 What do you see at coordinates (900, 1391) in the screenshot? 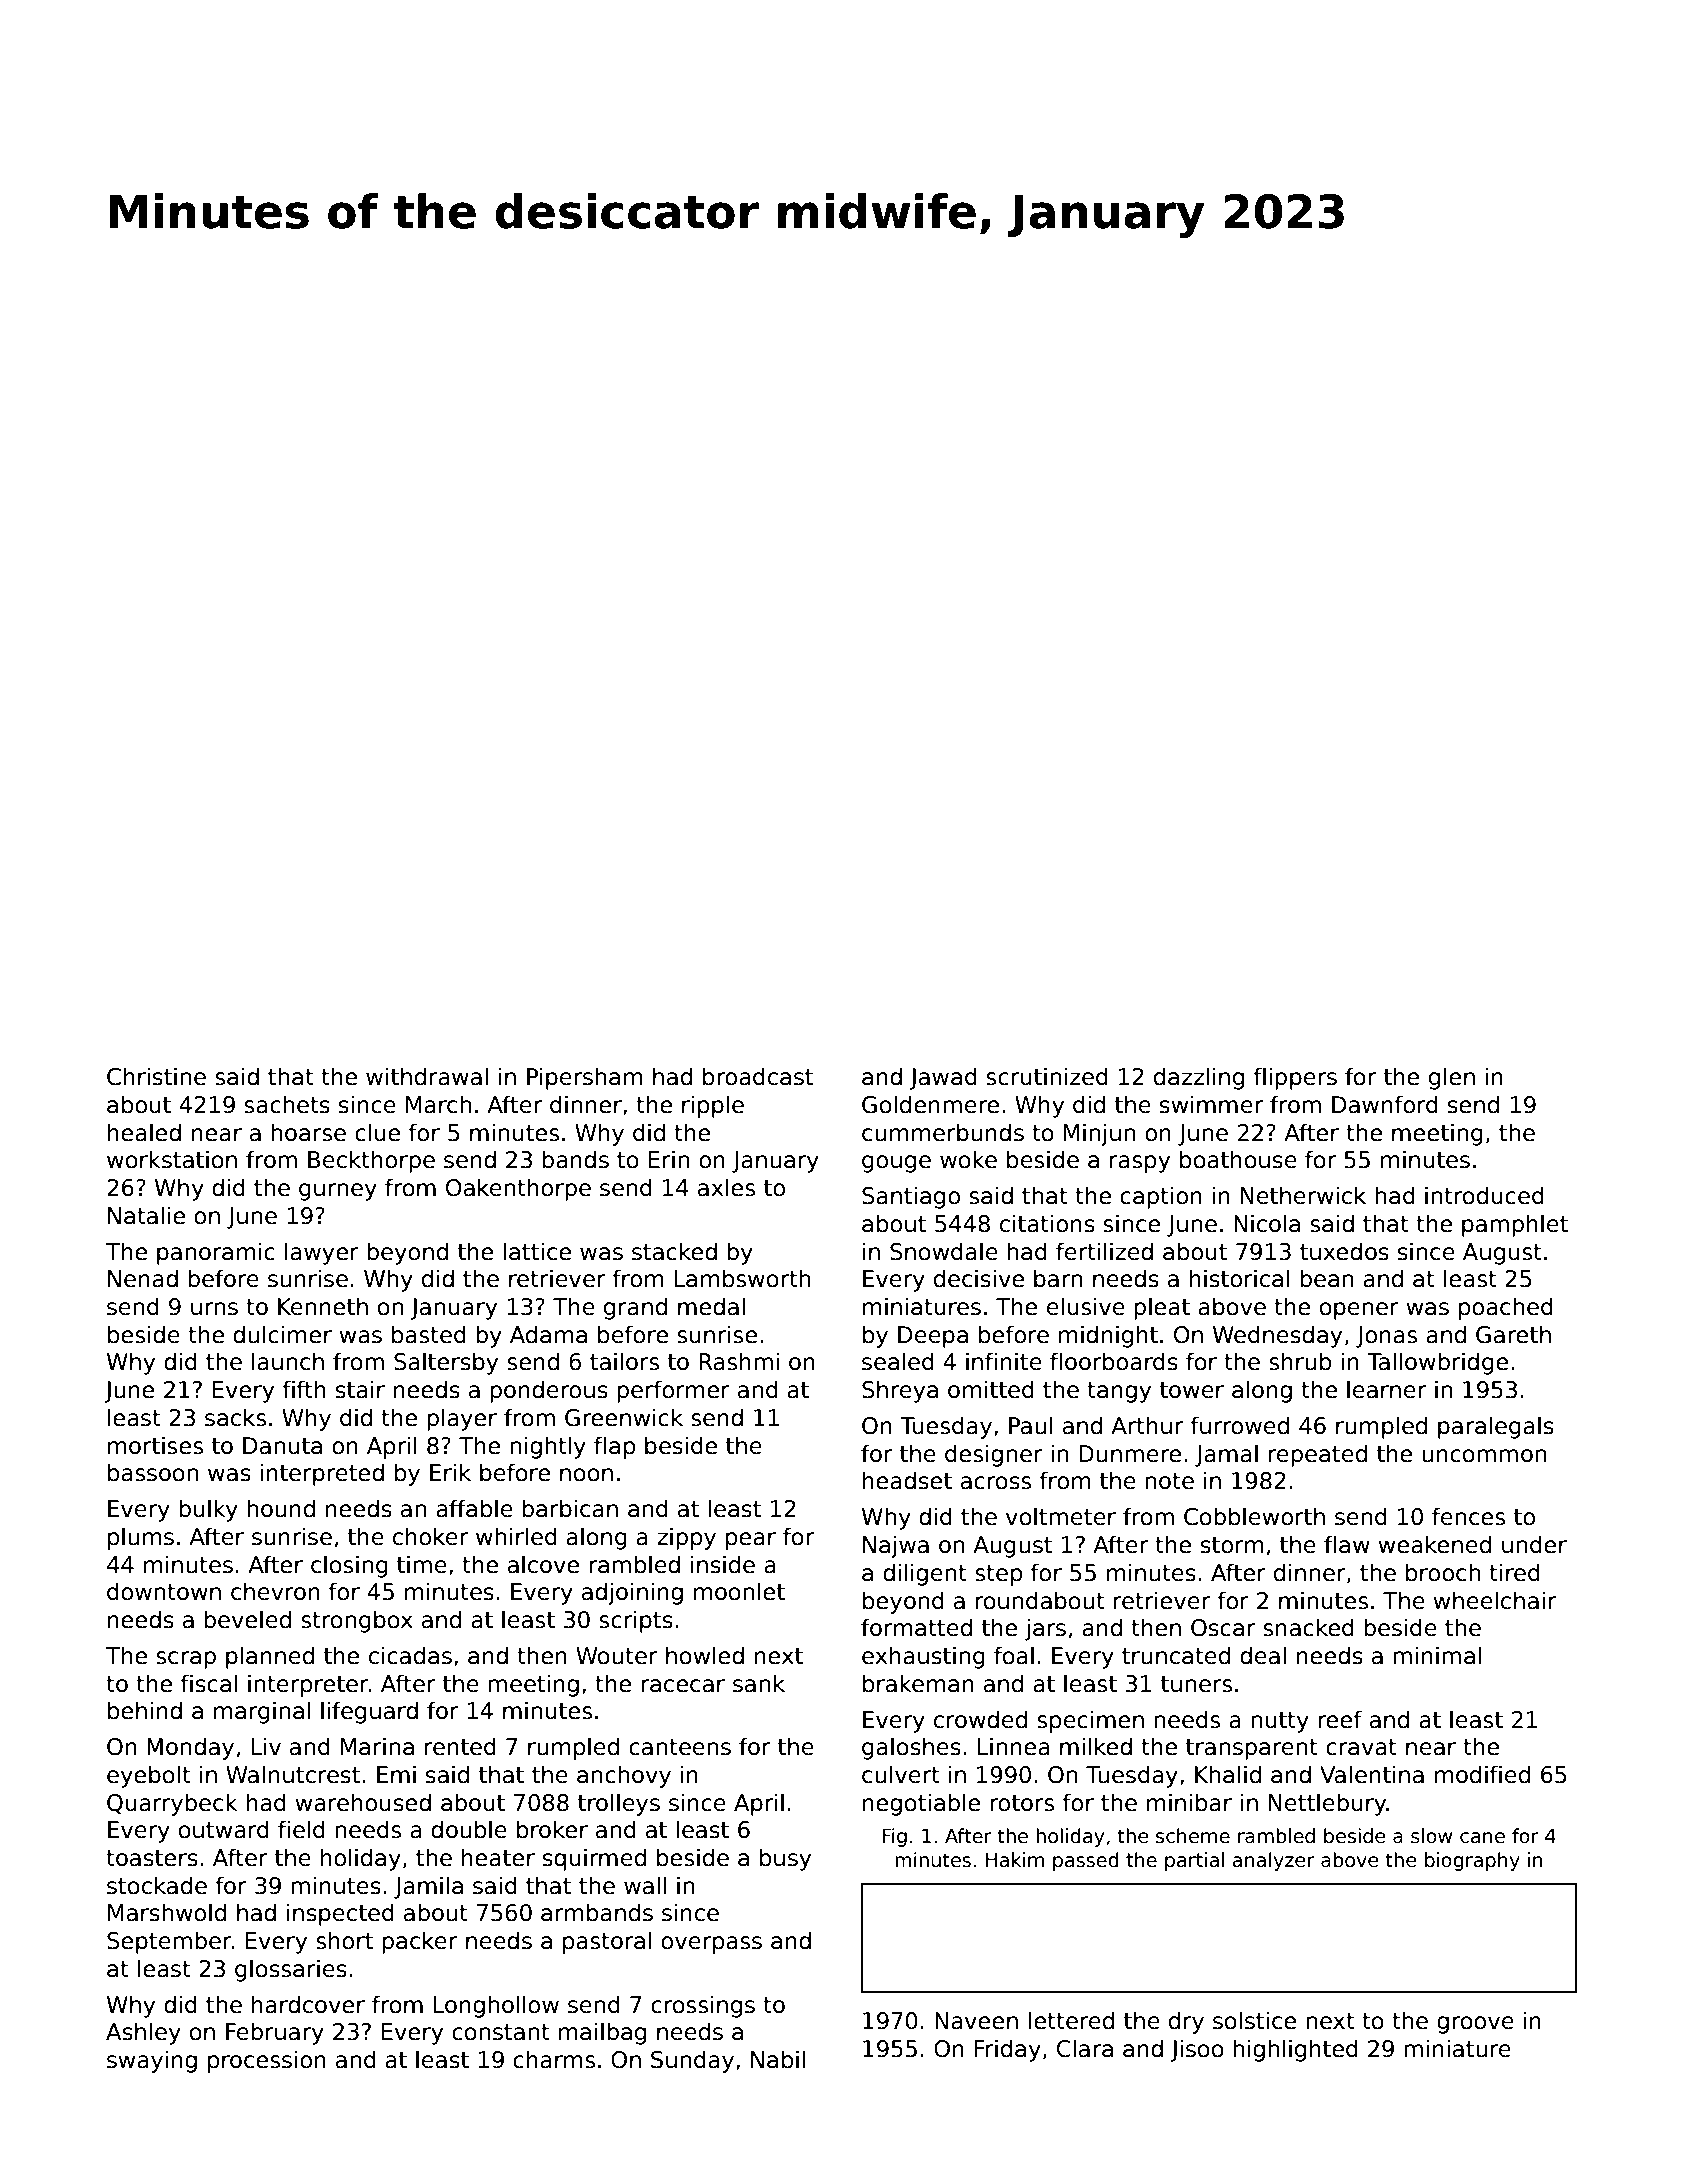
I see `Shreya` at bounding box center [900, 1391].
